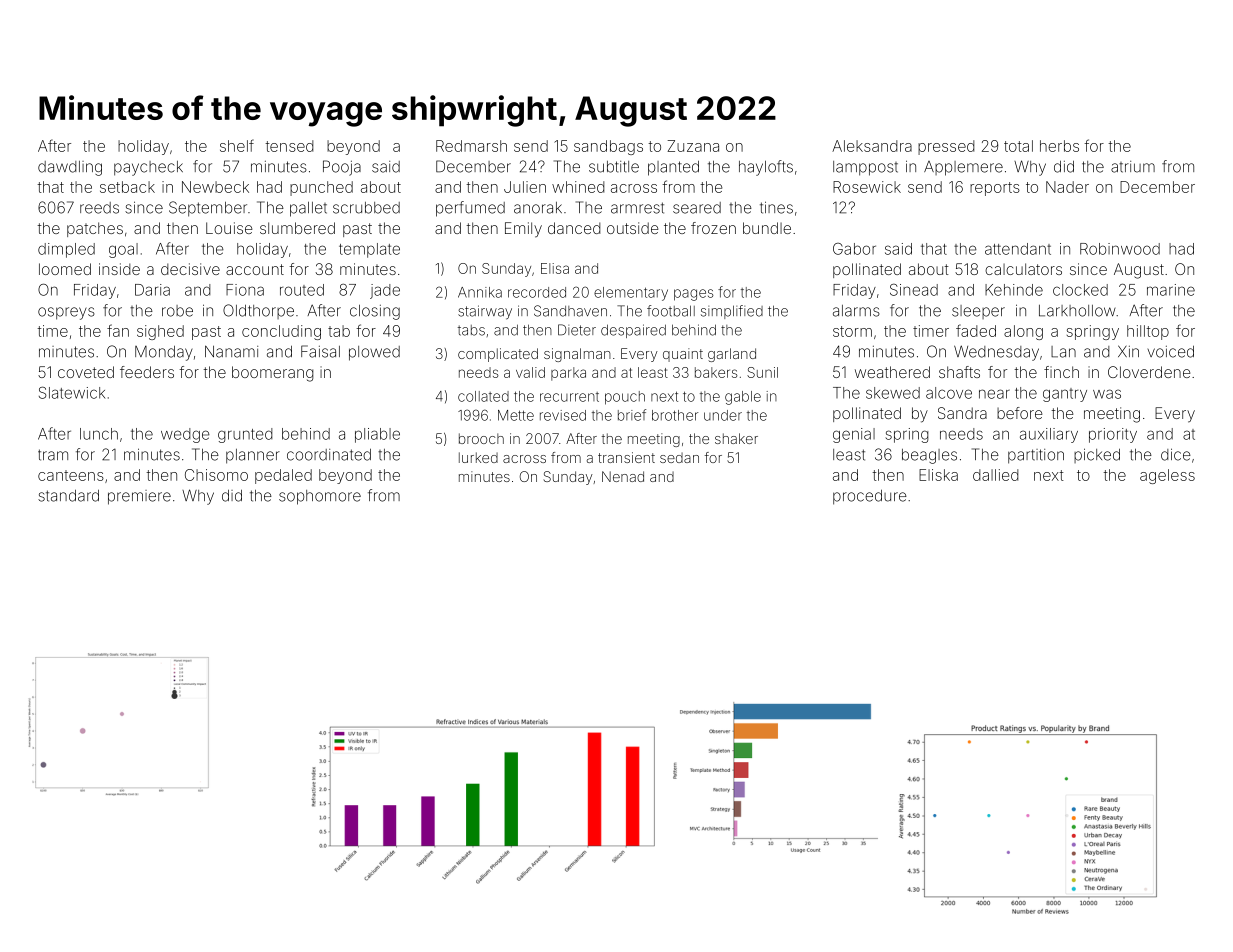 Image resolution: width=1233 pixels, height=952 pixels. What do you see at coordinates (320, 497) in the image?
I see `sophomore` at bounding box center [320, 497].
